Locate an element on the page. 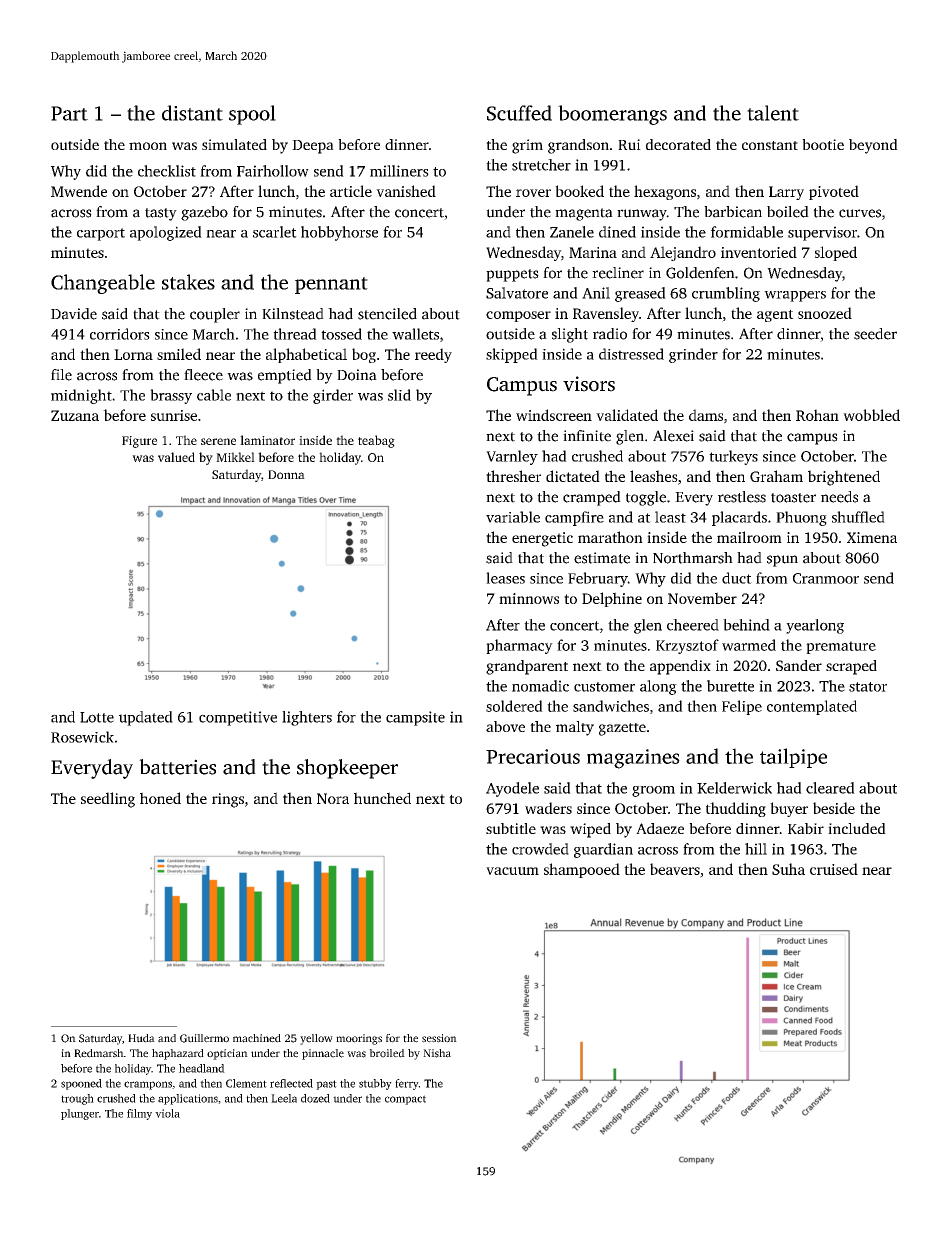 The image size is (952, 1233). cable is located at coordinates (214, 395).
